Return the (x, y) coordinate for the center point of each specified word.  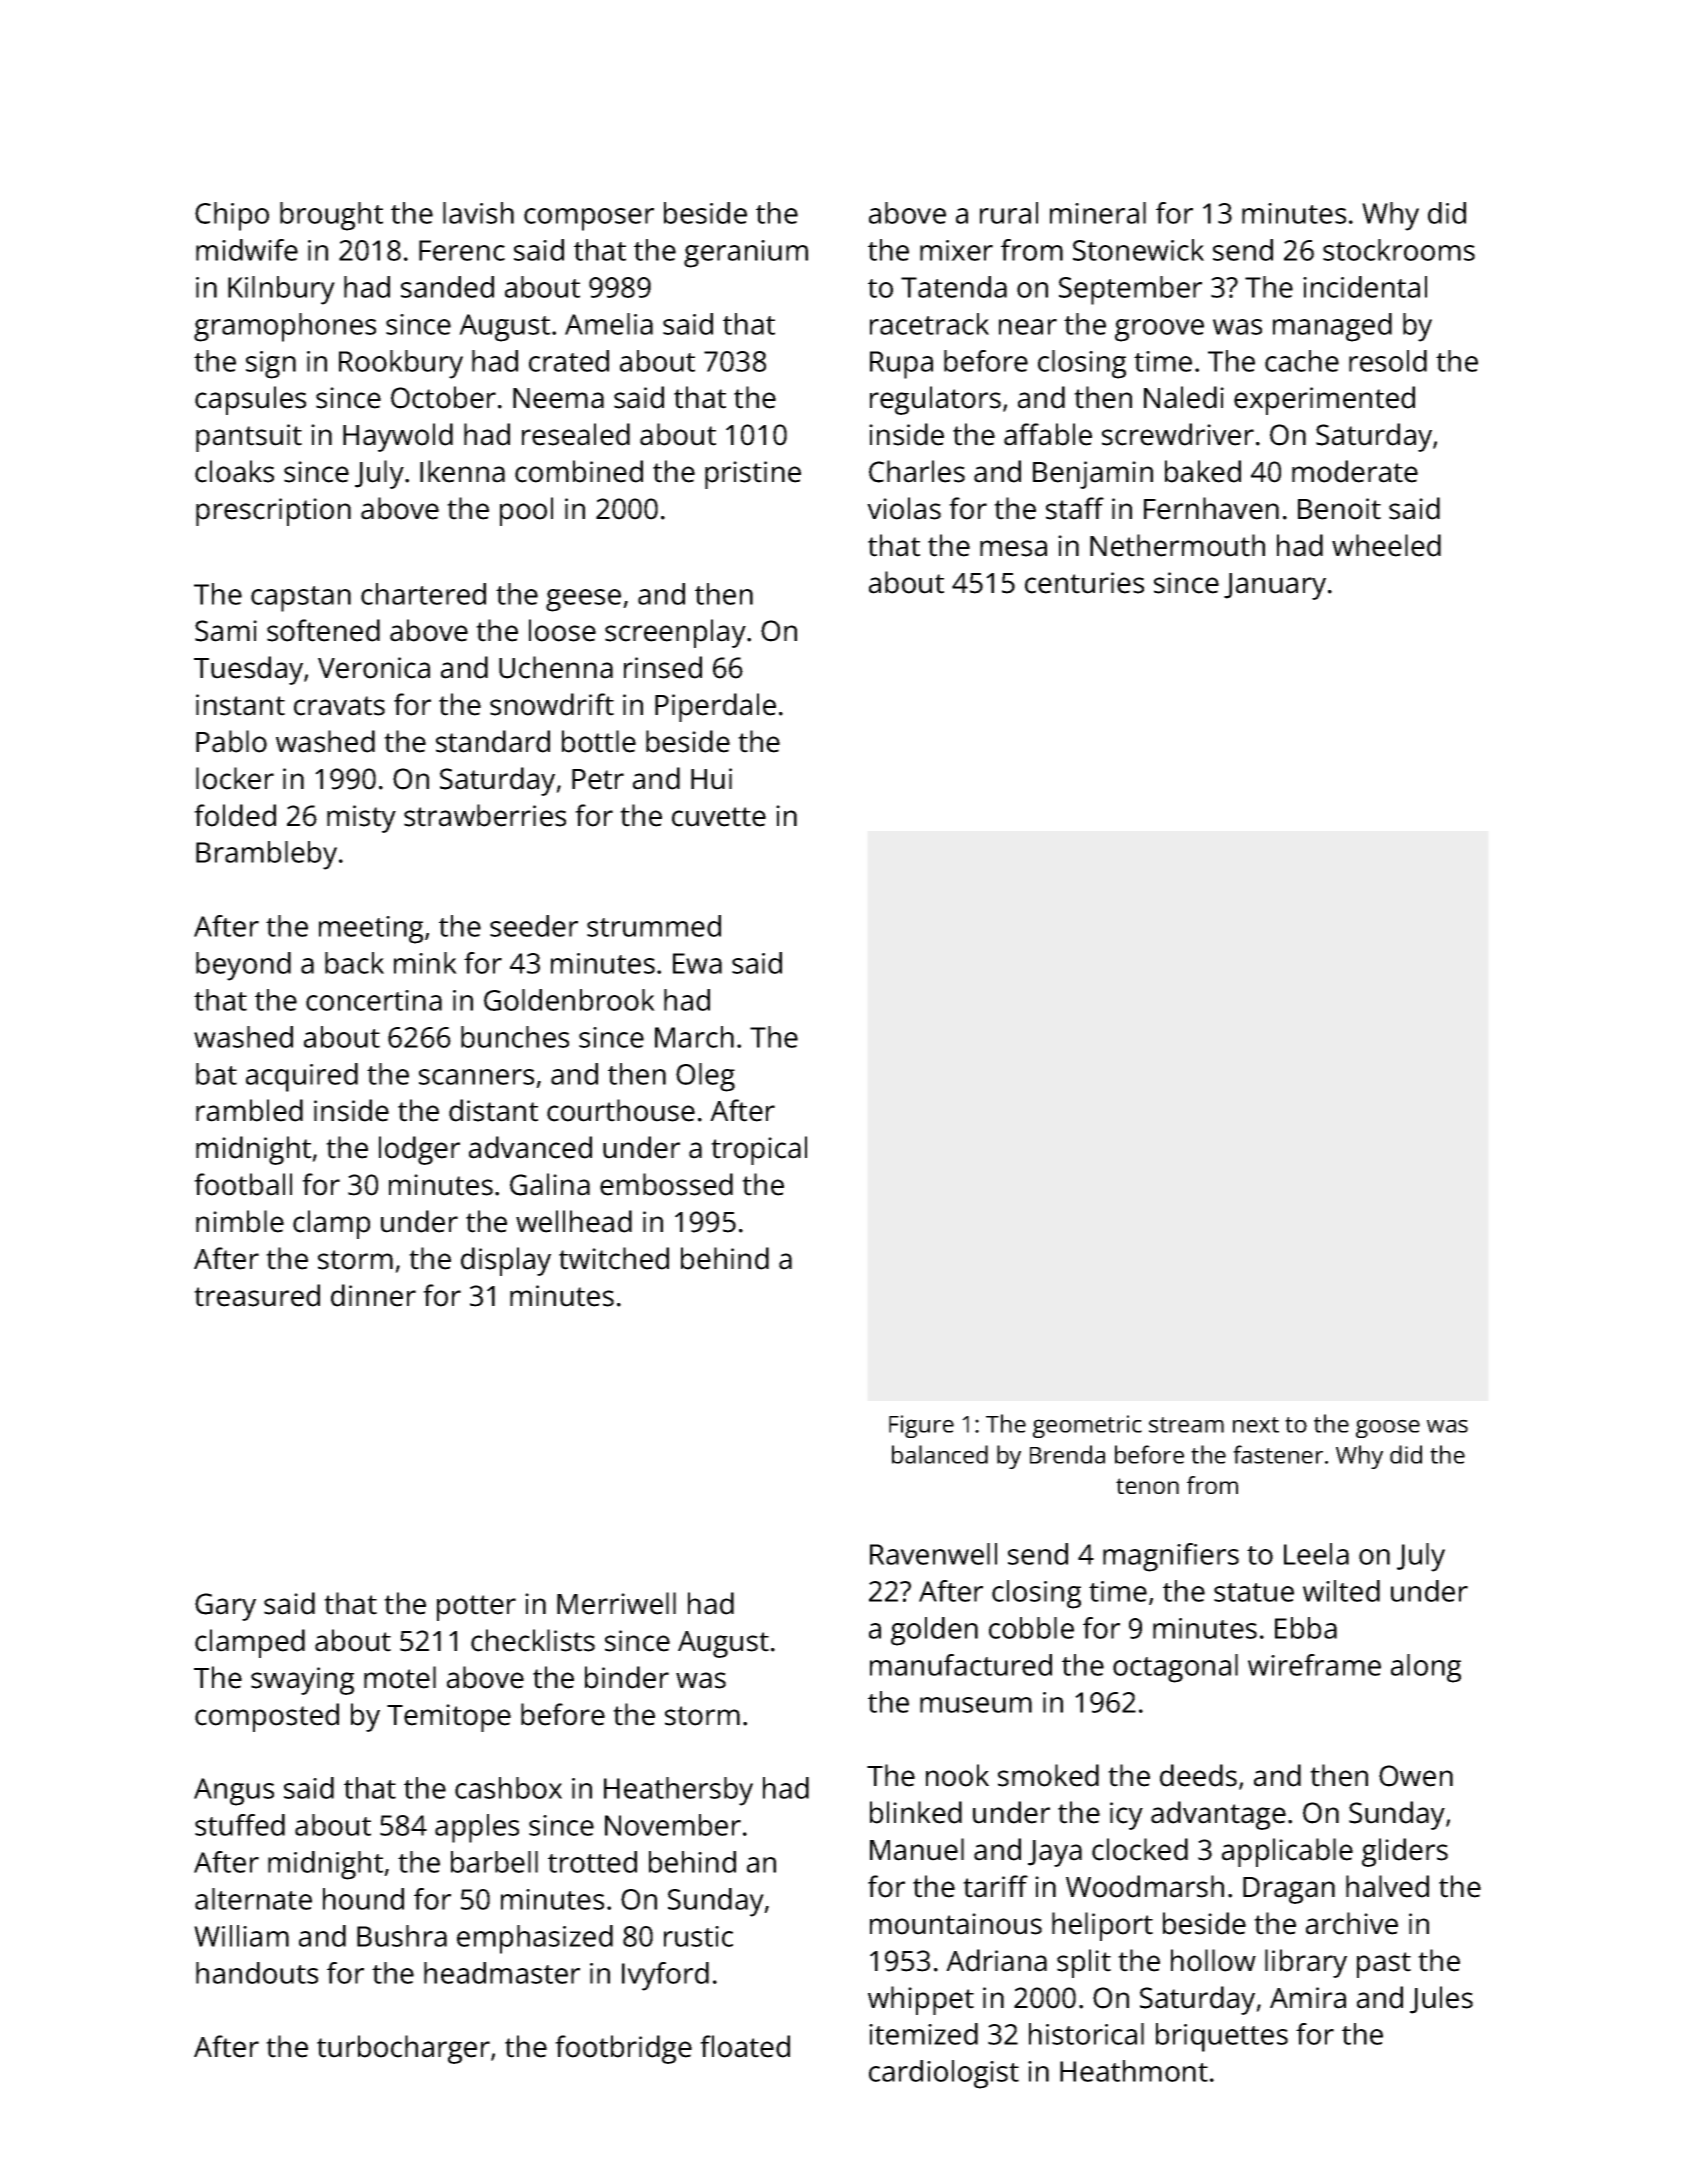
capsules (250, 400)
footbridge (623, 2049)
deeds (1198, 1775)
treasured (257, 1295)
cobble (1031, 1628)
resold (1388, 361)
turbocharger (403, 2049)
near (1028, 327)
